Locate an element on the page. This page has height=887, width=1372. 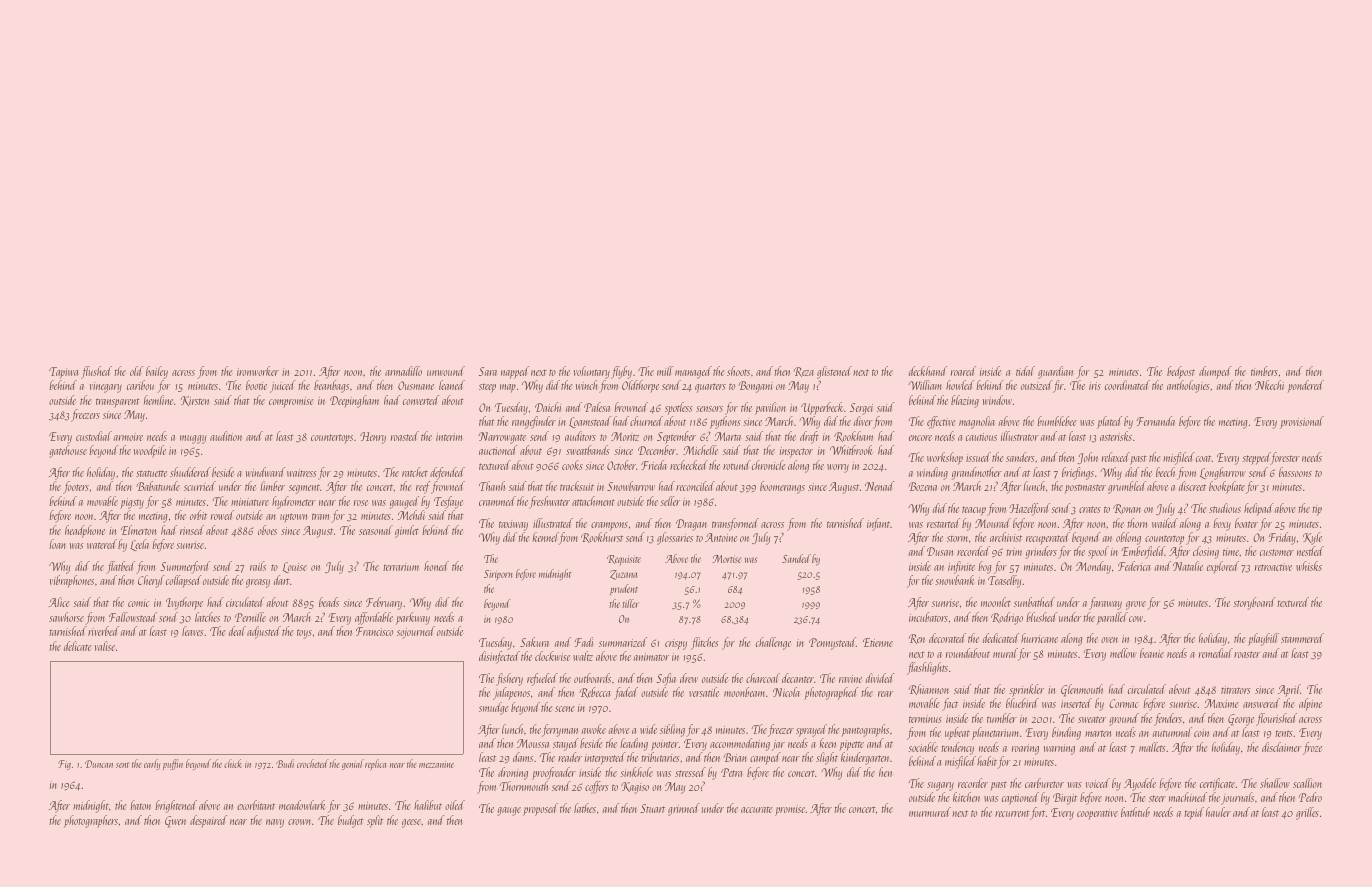
guardian is located at coordinates (1055, 372).
